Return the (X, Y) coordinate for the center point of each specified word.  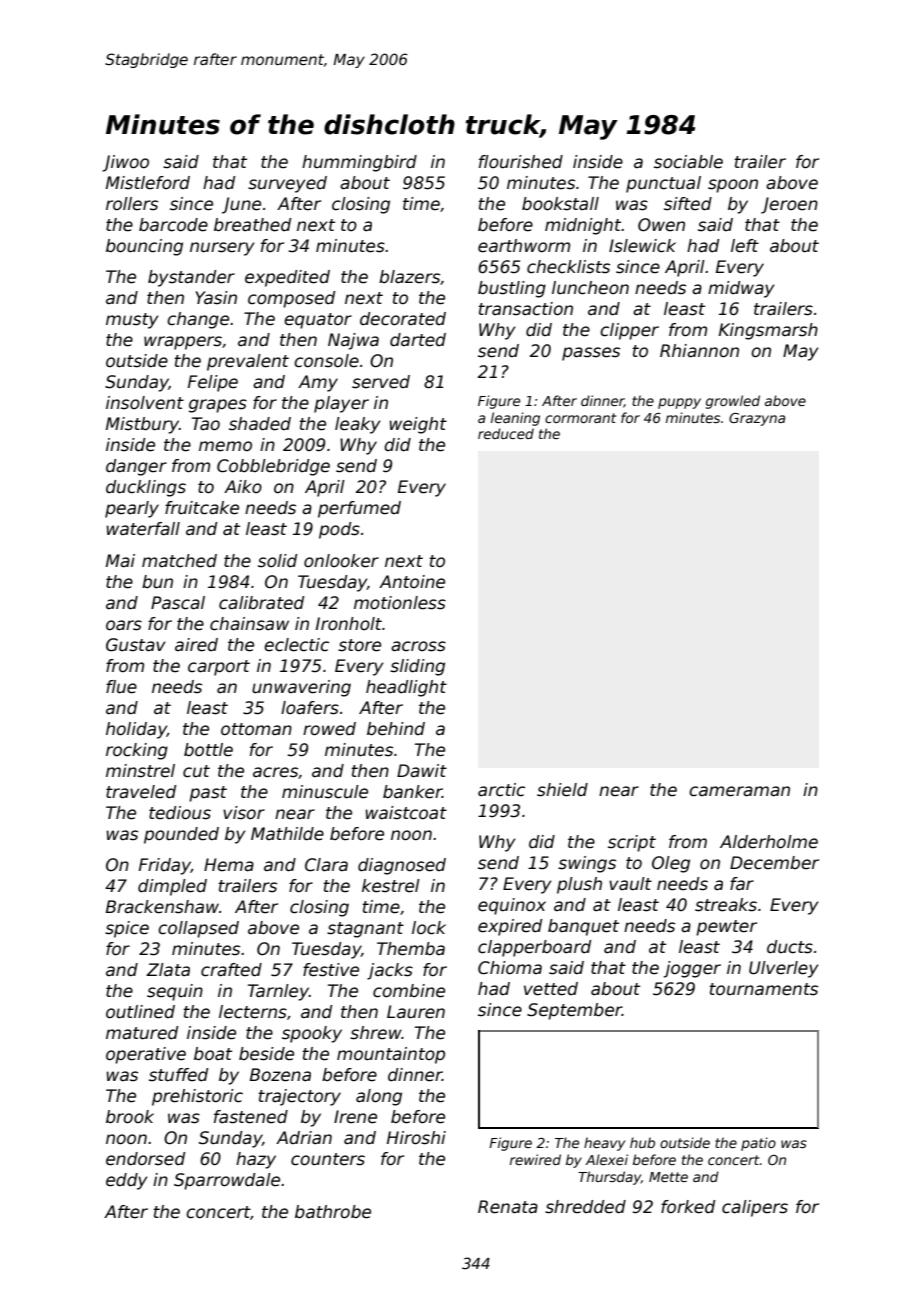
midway (741, 289)
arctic (501, 790)
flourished (521, 162)
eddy (126, 1181)
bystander (191, 278)
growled (733, 402)
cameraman (739, 791)
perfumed (359, 509)
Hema (229, 865)
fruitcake (202, 508)
